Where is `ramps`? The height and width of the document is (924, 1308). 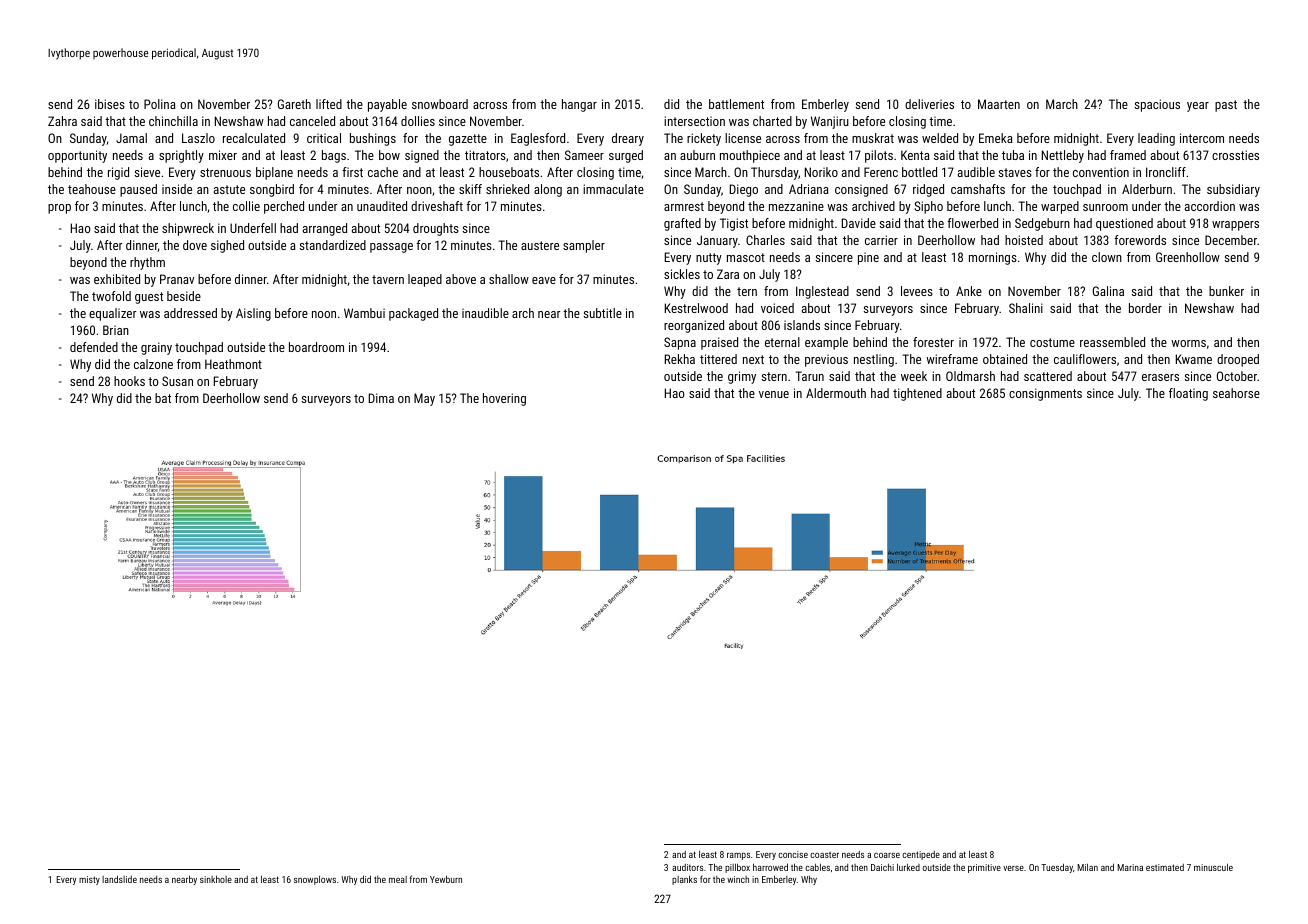
ramps is located at coordinates (738, 856).
